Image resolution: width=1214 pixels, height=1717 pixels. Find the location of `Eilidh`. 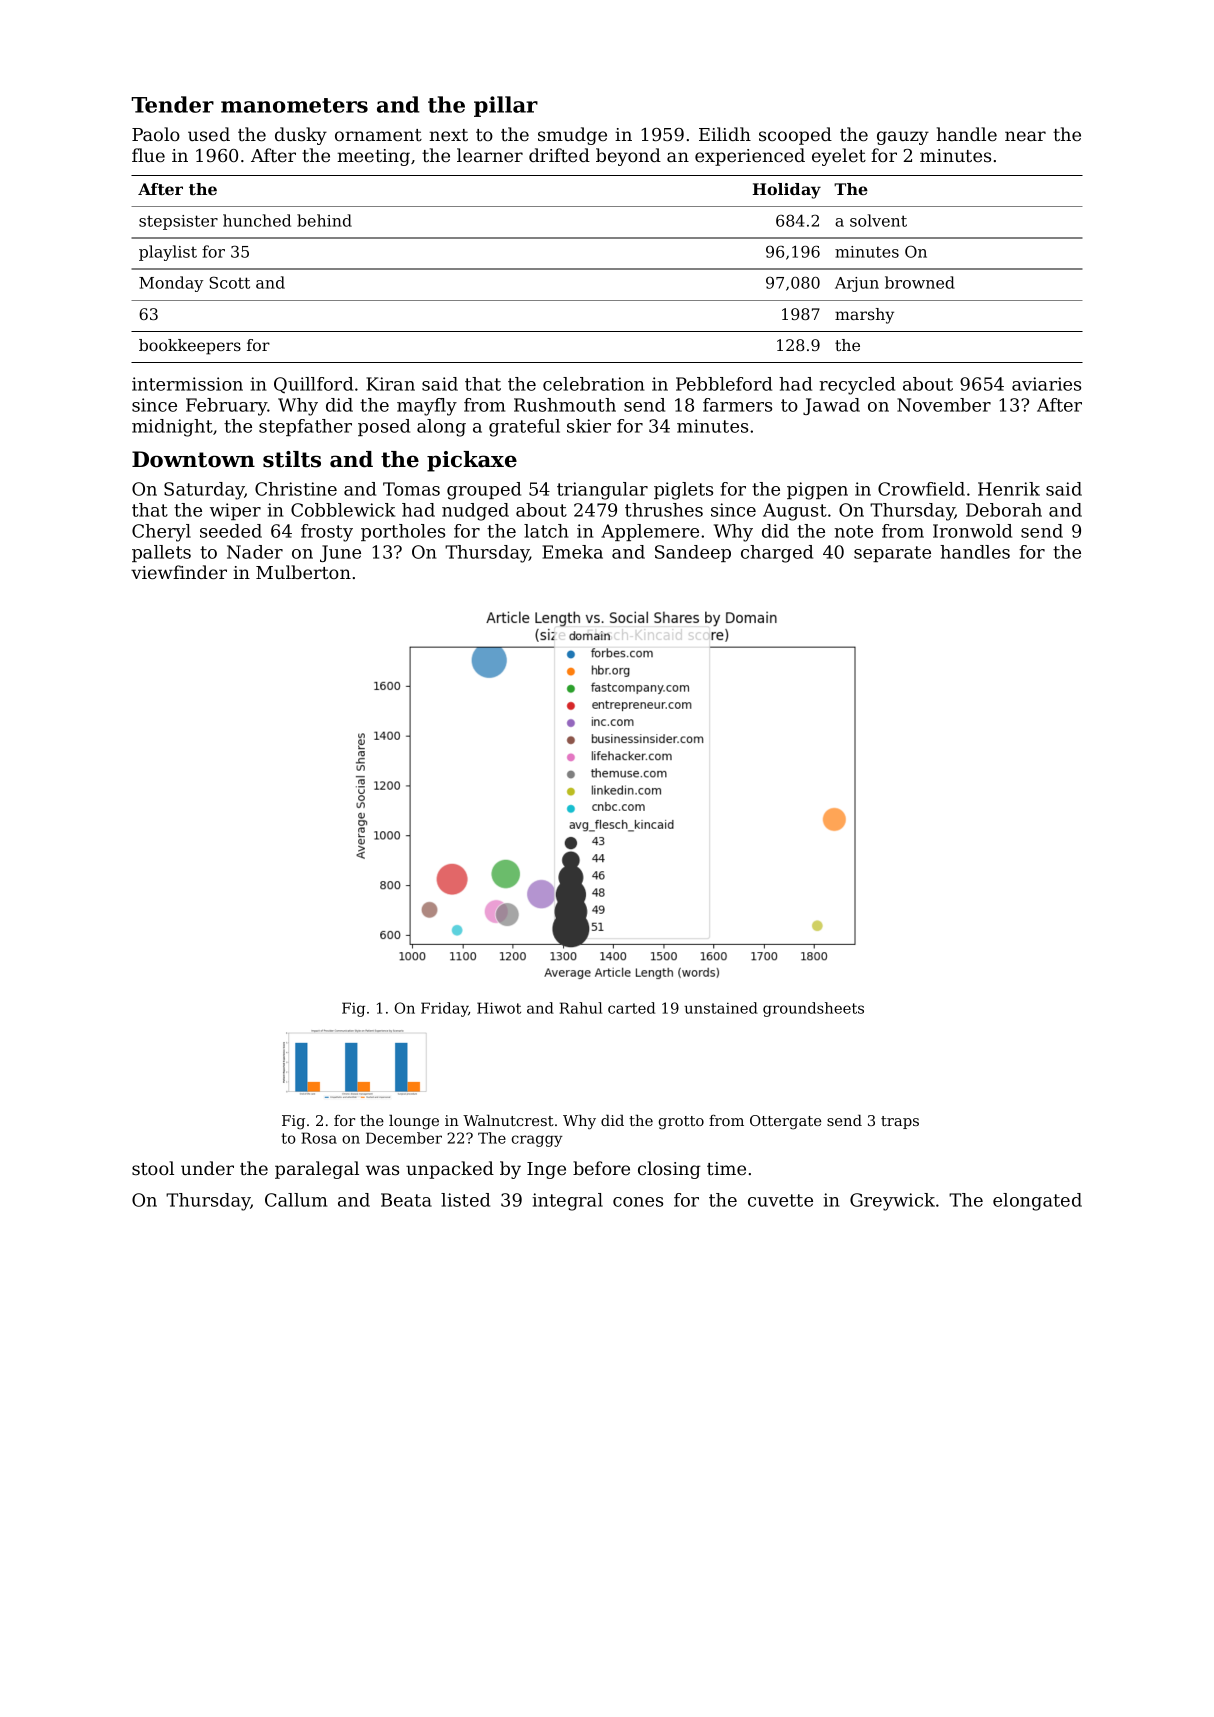

Eilidh is located at coordinates (725, 134).
